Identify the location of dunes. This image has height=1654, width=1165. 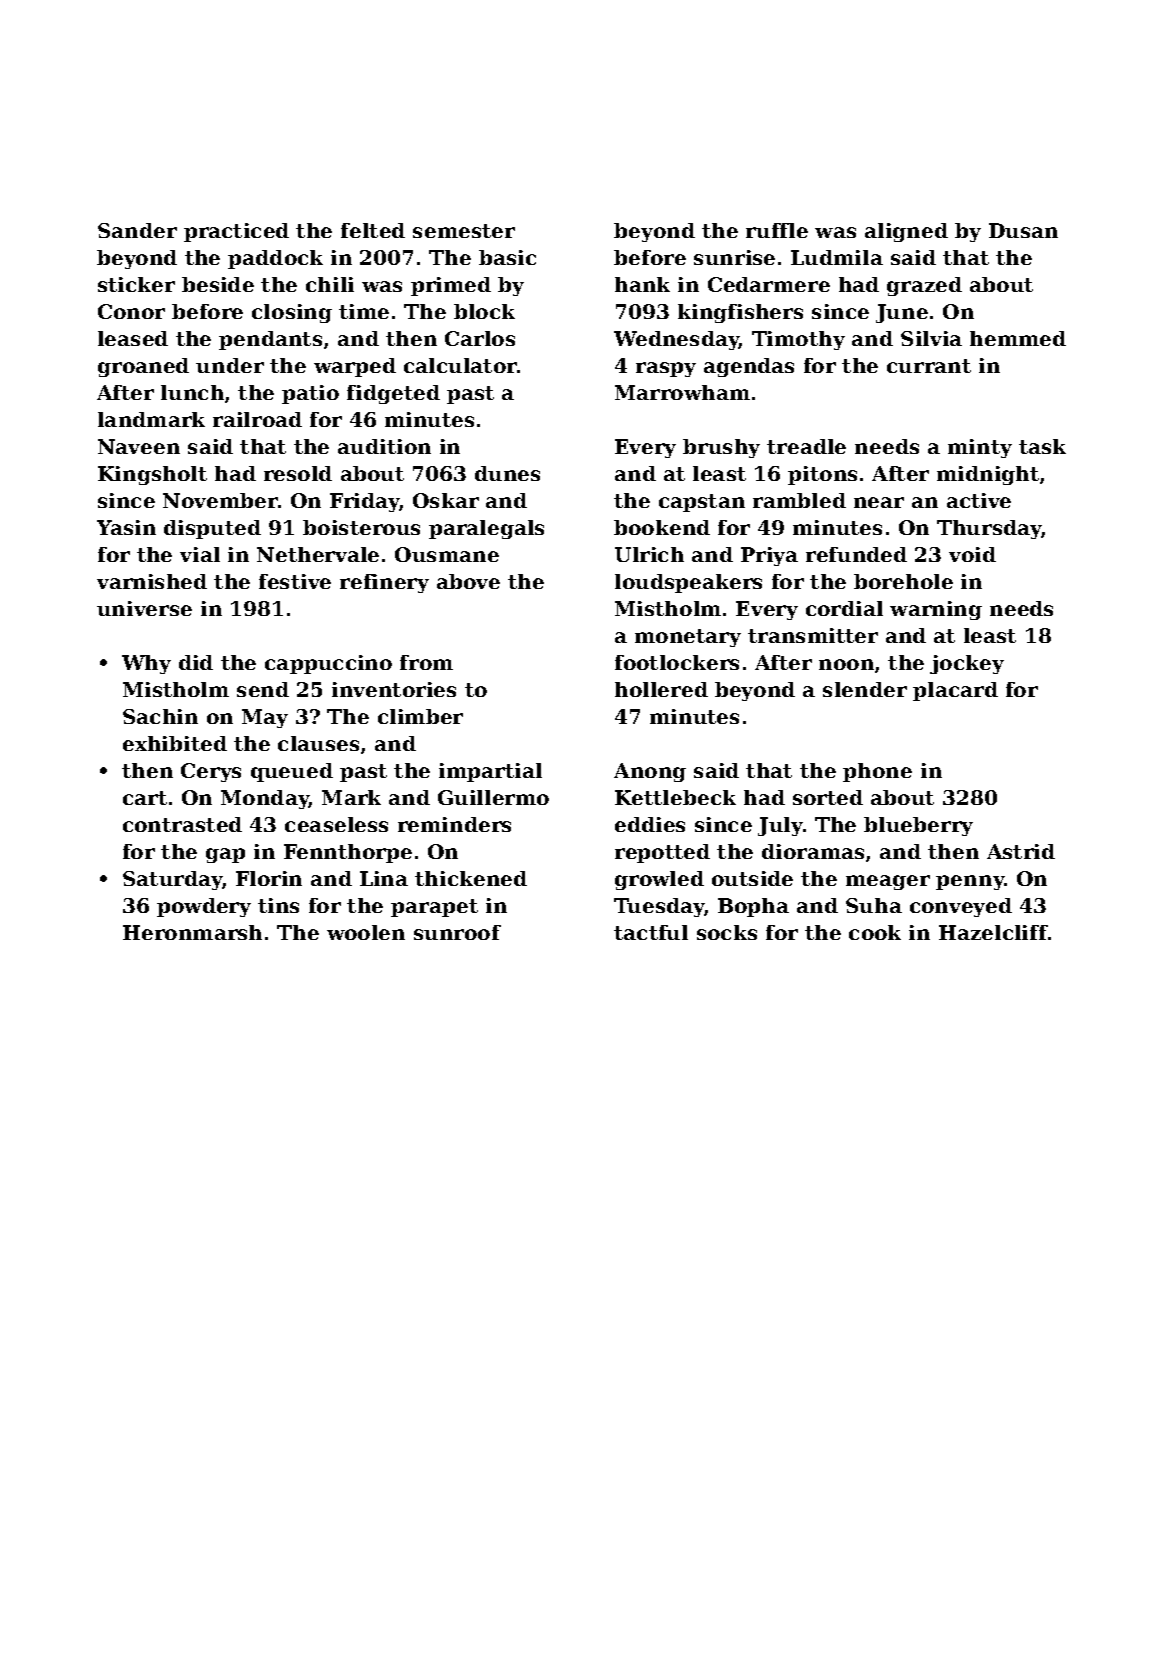
(507, 473).
